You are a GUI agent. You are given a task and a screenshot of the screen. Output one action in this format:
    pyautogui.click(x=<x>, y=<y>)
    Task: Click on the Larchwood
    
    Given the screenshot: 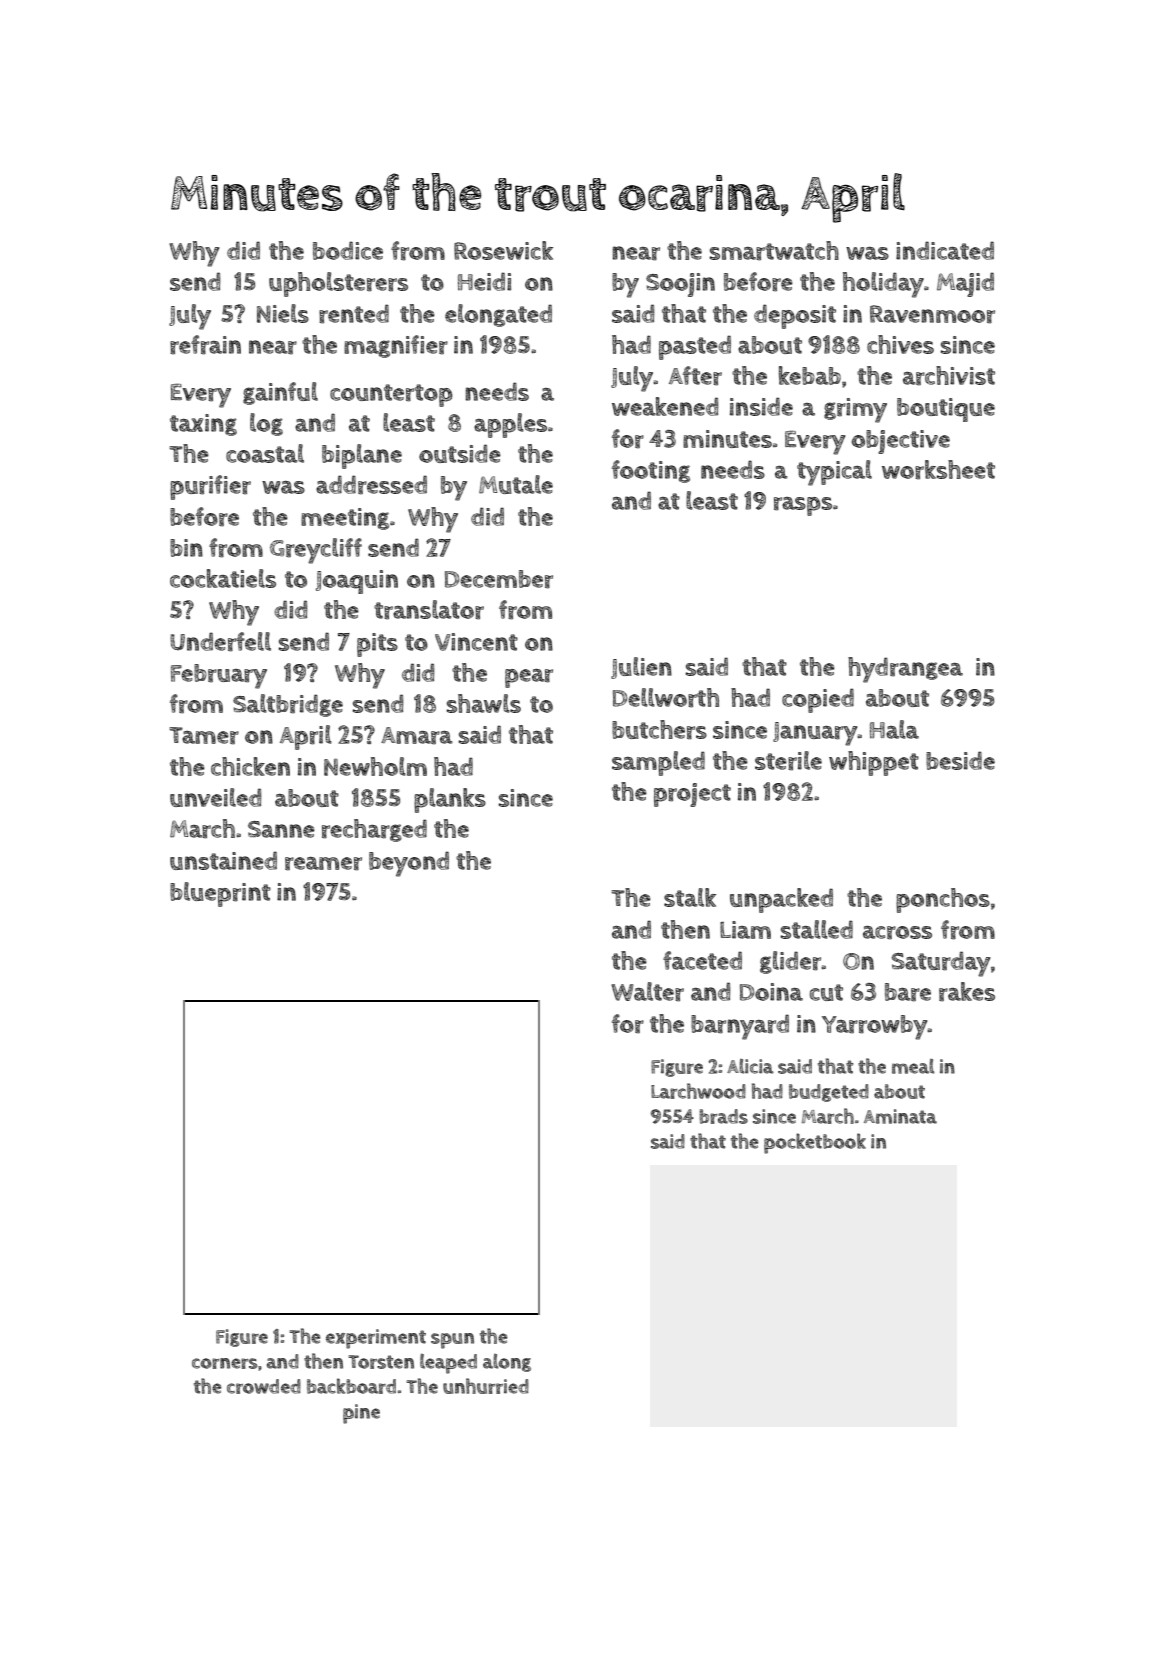 What is the action you would take?
    pyautogui.click(x=698, y=1091)
